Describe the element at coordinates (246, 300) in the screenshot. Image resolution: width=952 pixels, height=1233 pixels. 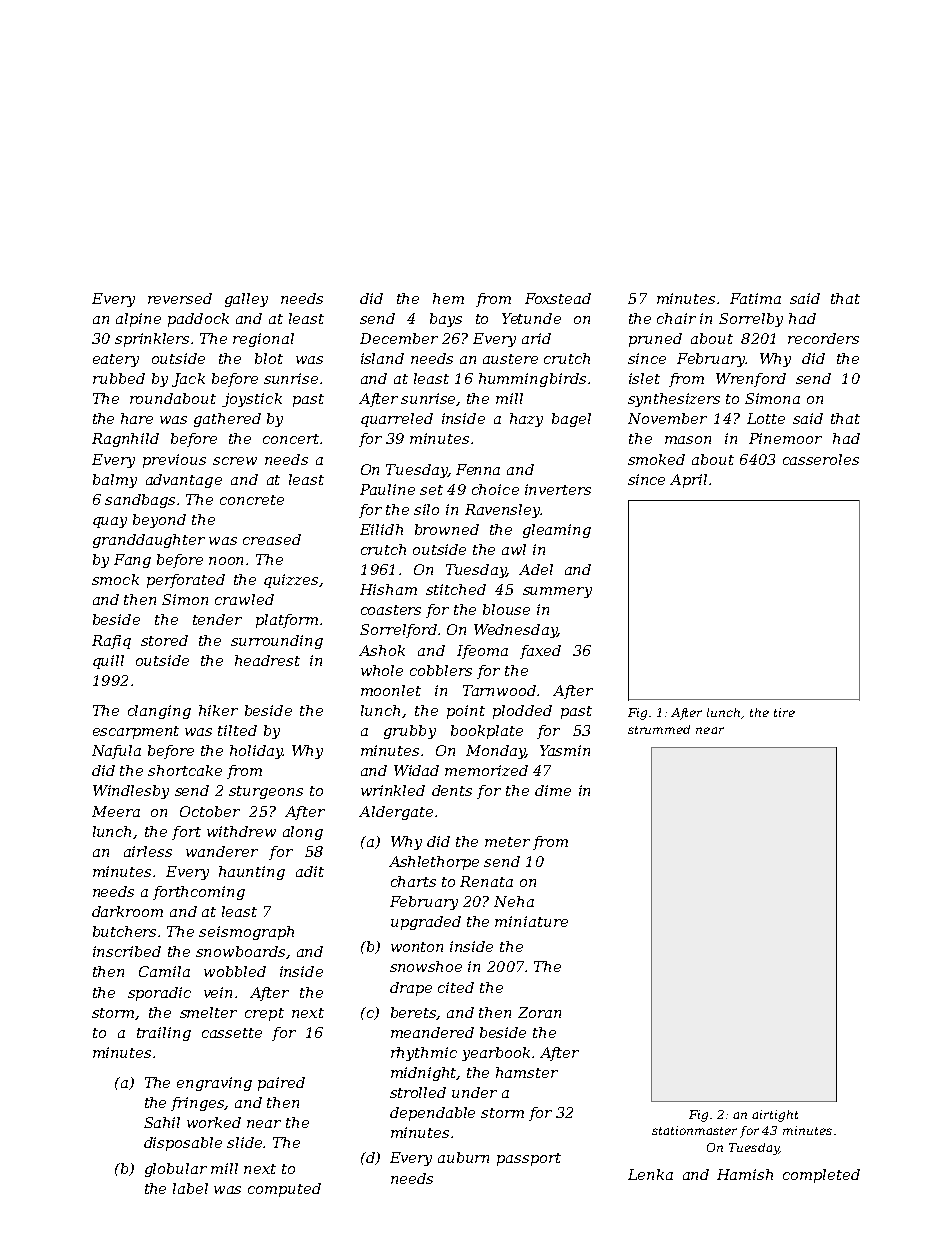
I see `galley` at that location.
